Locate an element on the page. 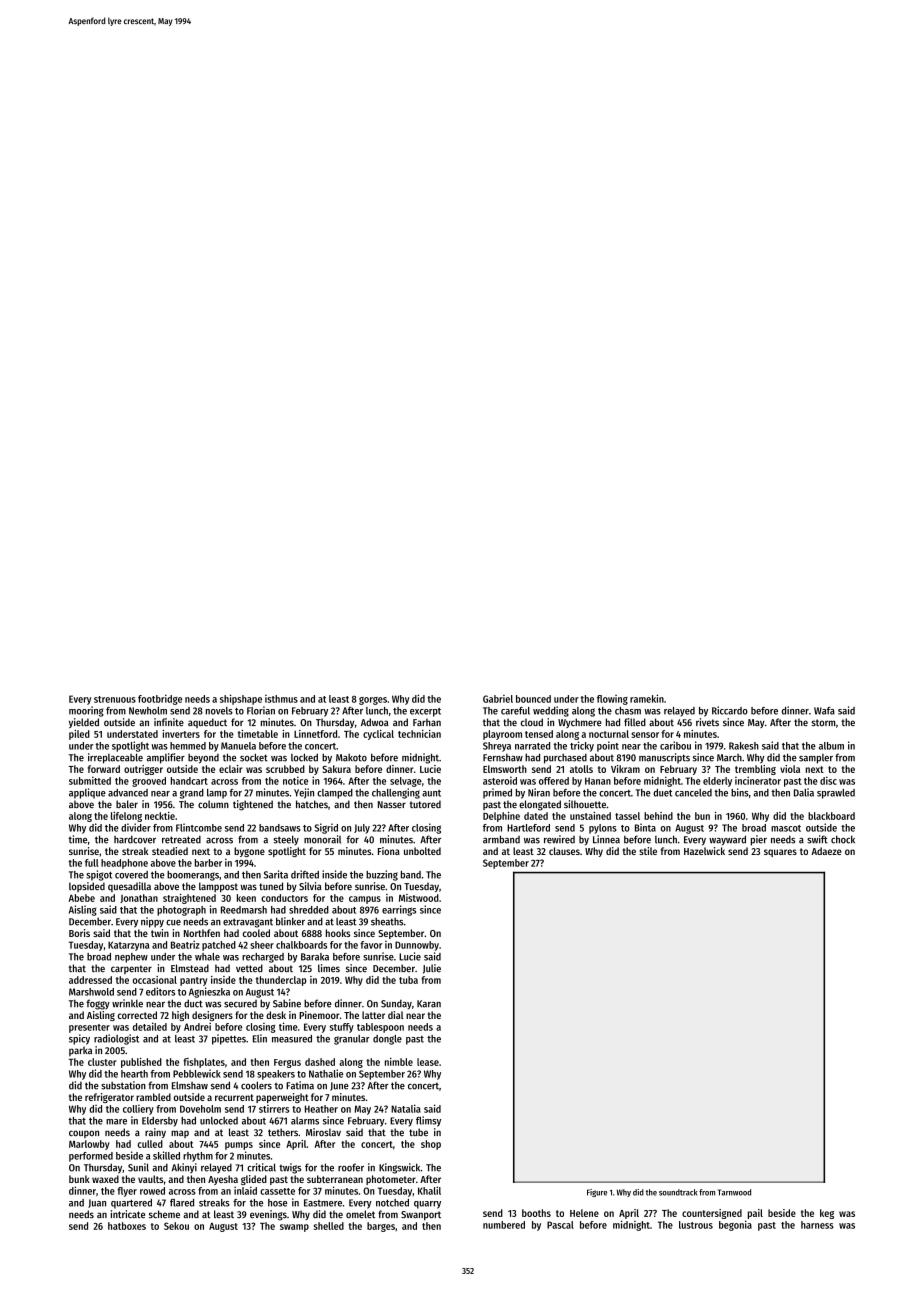 The height and width of the page is (1308, 924). column is located at coordinates (213, 804).
